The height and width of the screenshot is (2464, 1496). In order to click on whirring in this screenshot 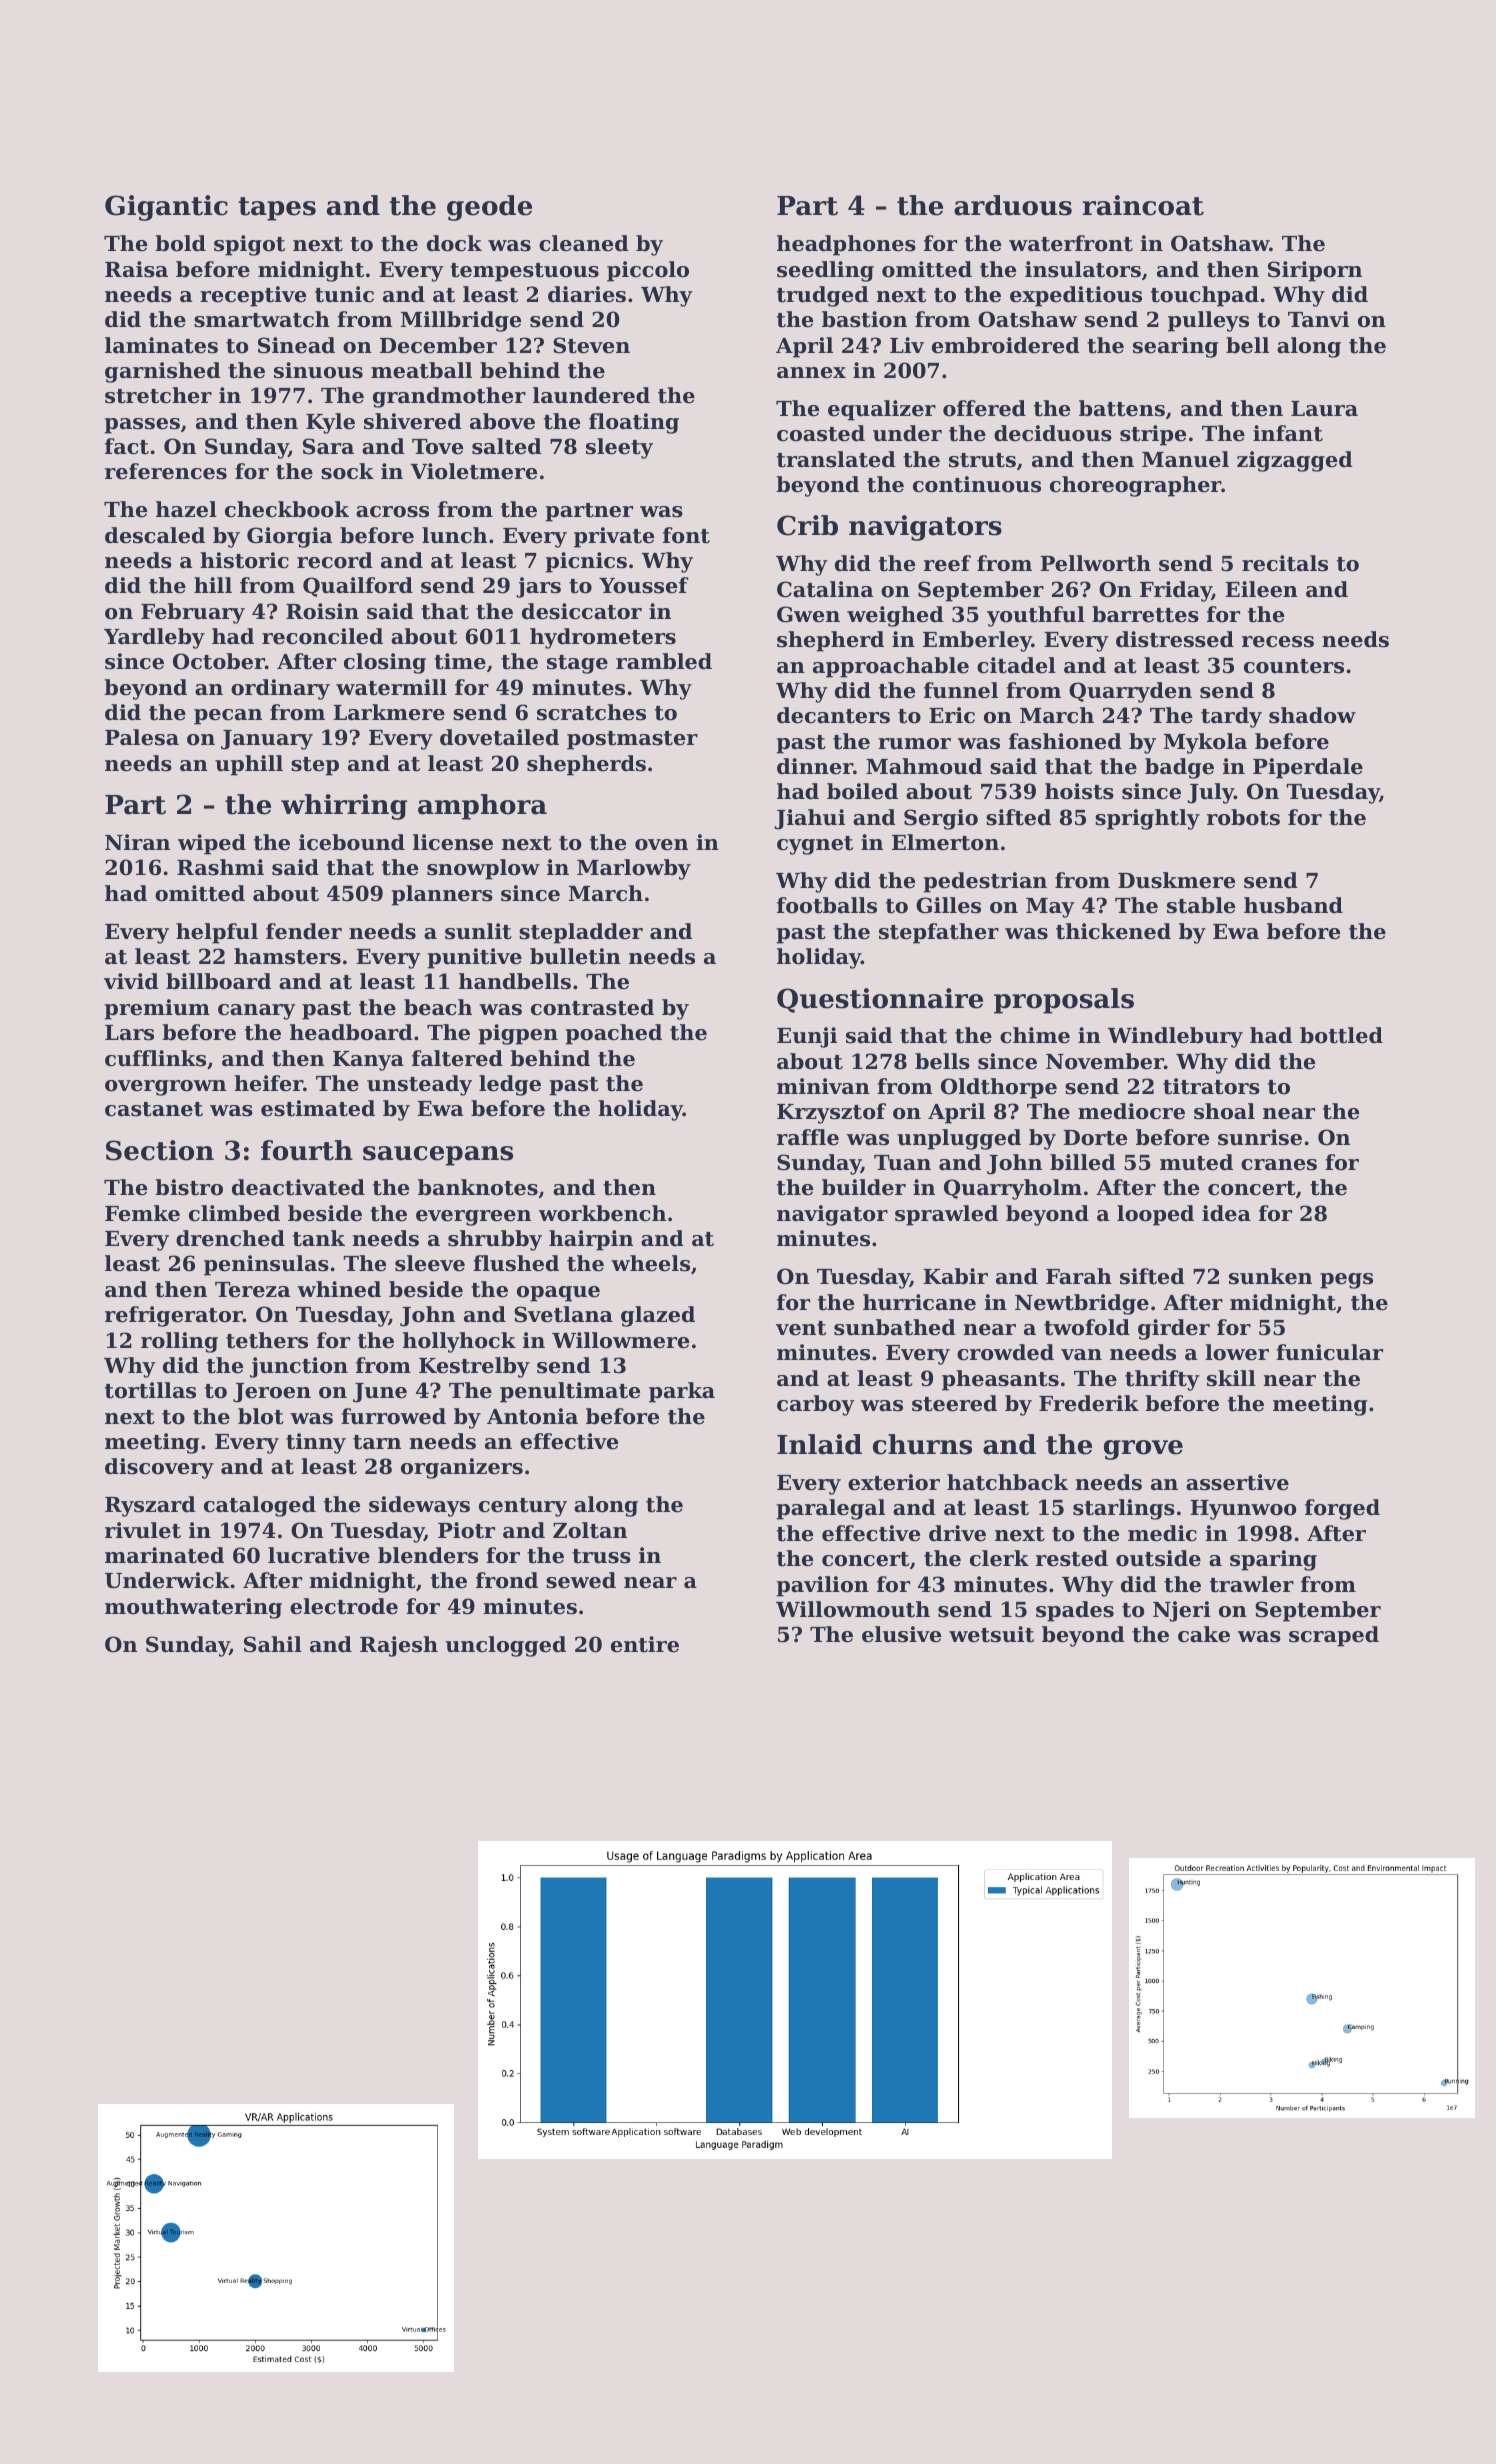, I will do `click(344, 807)`.
